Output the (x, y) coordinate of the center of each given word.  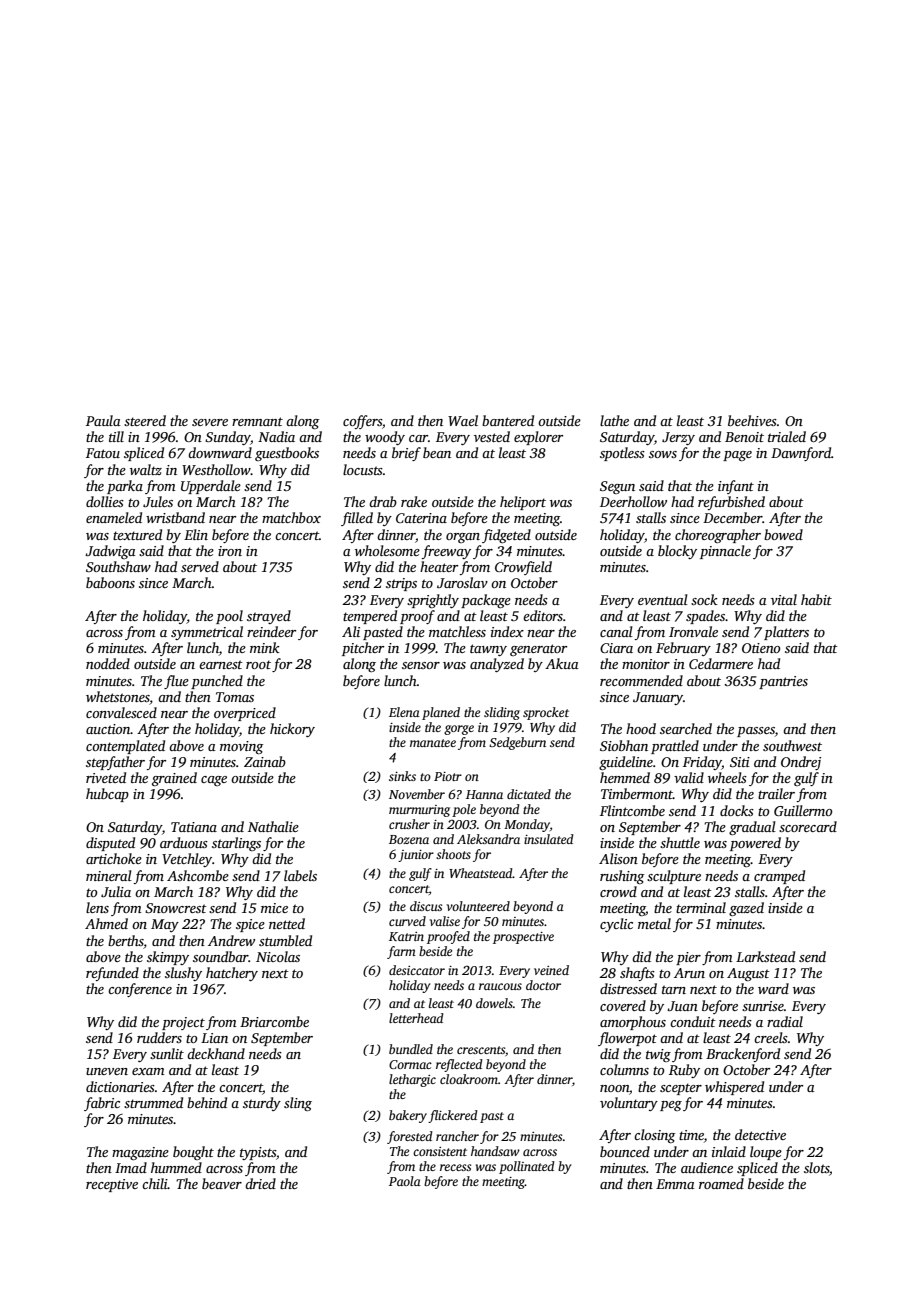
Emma (675, 1184)
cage (214, 781)
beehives (752, 420)
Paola (405, 1181)
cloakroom (469, 1079)
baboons (110, 582)
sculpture (674, 877)
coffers (362, 422)
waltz (146, 469)
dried (260, 1183)
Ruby (684, 1071)
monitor (646, 664)
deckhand (216, 1053)
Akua (562, 663)
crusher (409, 824)
